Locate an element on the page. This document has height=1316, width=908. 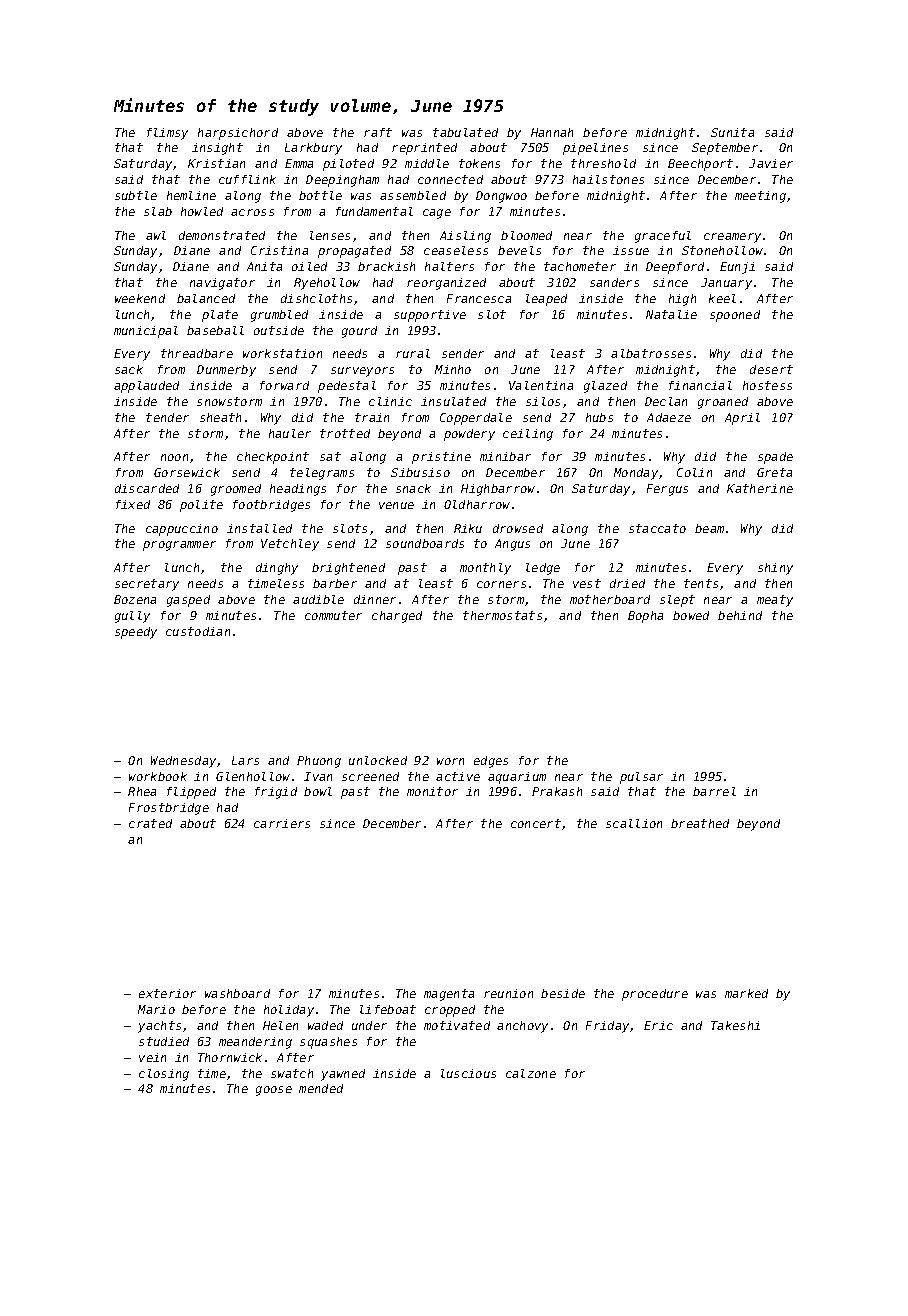
Javier is located at coordinates (771, 163).
